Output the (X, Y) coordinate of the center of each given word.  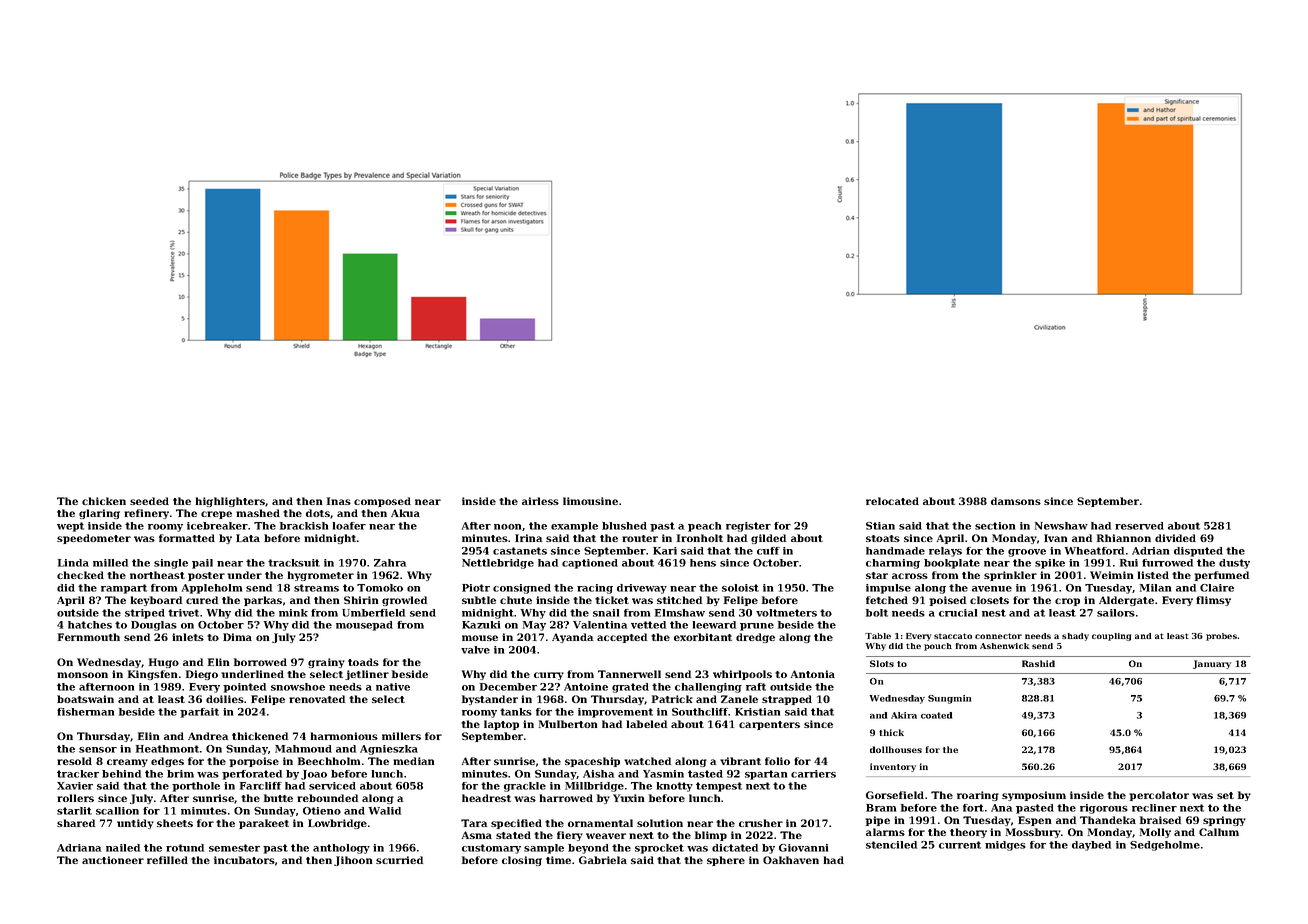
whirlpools (742, 675)
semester (234, 848)
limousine (590, 501)
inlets (188, 637)
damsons (1016, 501)
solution (660, 823)
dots (318, 513)
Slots (882, 663)
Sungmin (949, 699)
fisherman (85, 712)
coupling (1111, 637)
